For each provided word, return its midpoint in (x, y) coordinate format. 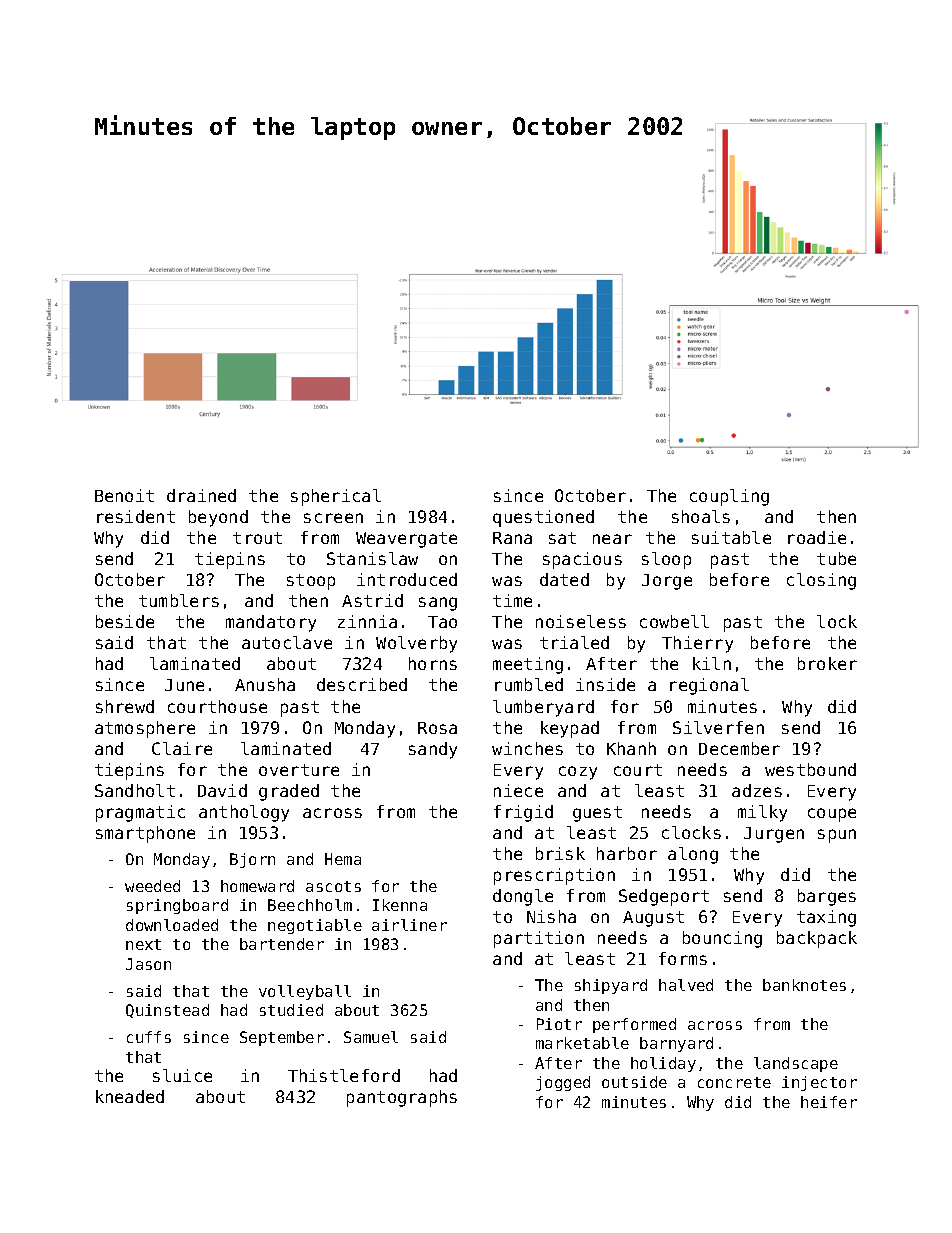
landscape (796, 1064)
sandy (433, 750)
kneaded (130, 1096)
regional (709, 686)
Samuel (371, 1037)
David (222, 790)
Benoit (124, 495)
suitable (731, 537)
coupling (729, 497)
